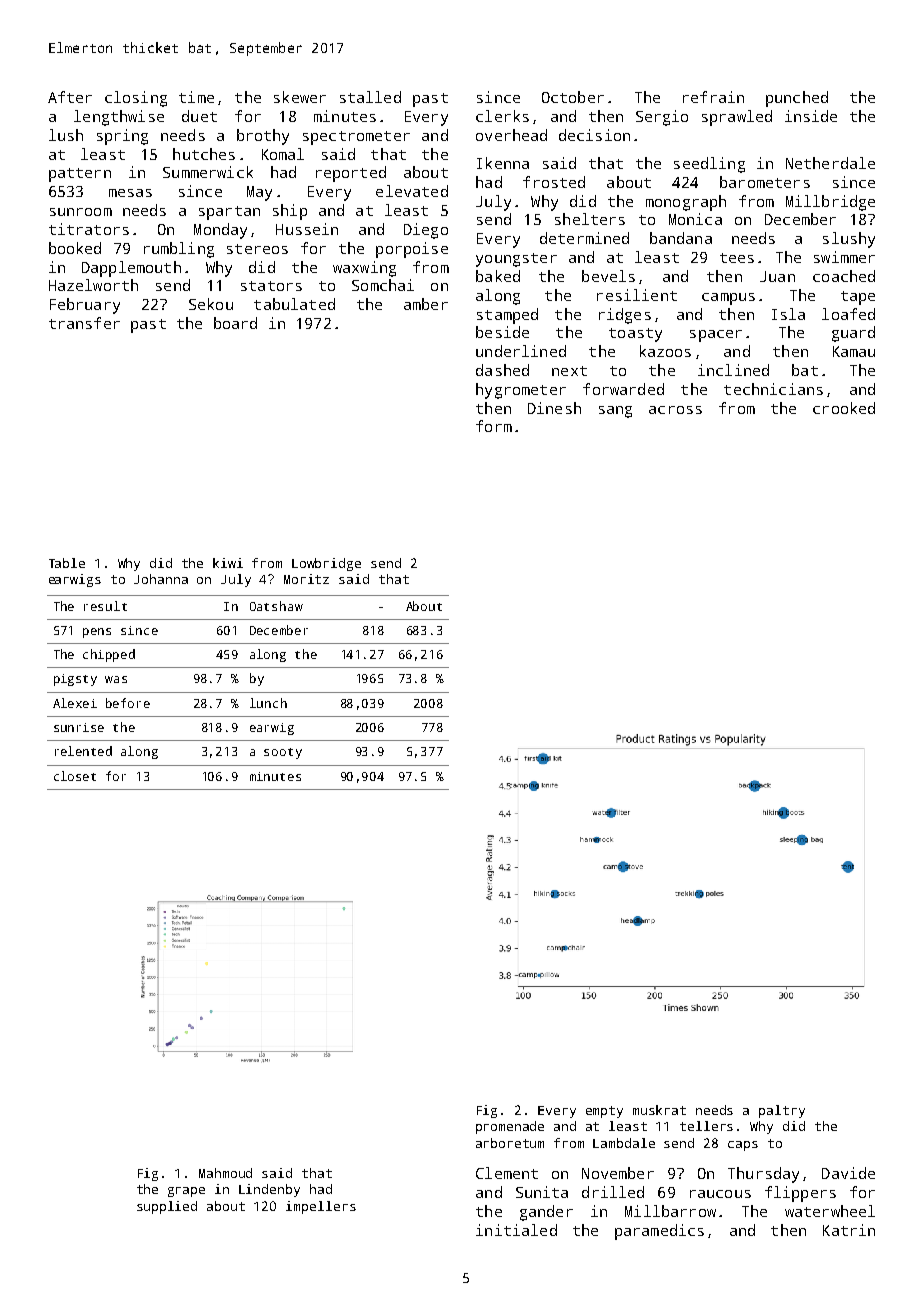  I want to click on paltry, so click(782, 1111).
